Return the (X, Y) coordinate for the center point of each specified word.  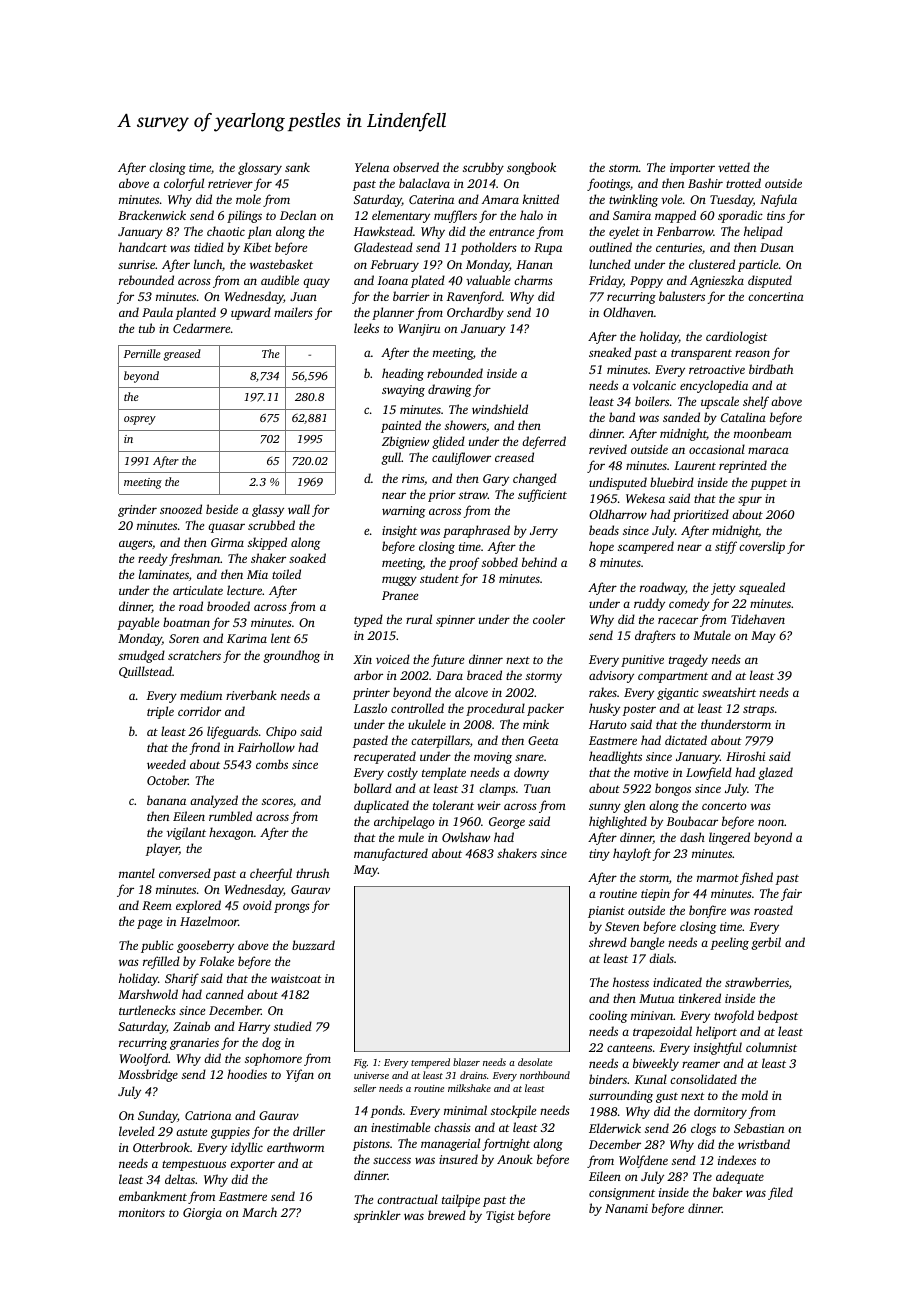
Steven (622, 926)
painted (401, 426)
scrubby (483, 168)
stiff (726, 547)
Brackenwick (152, 215)
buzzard (313, 945)
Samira (632, 215)
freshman (194, 559)
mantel (137, 873)
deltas (180, 1179)
